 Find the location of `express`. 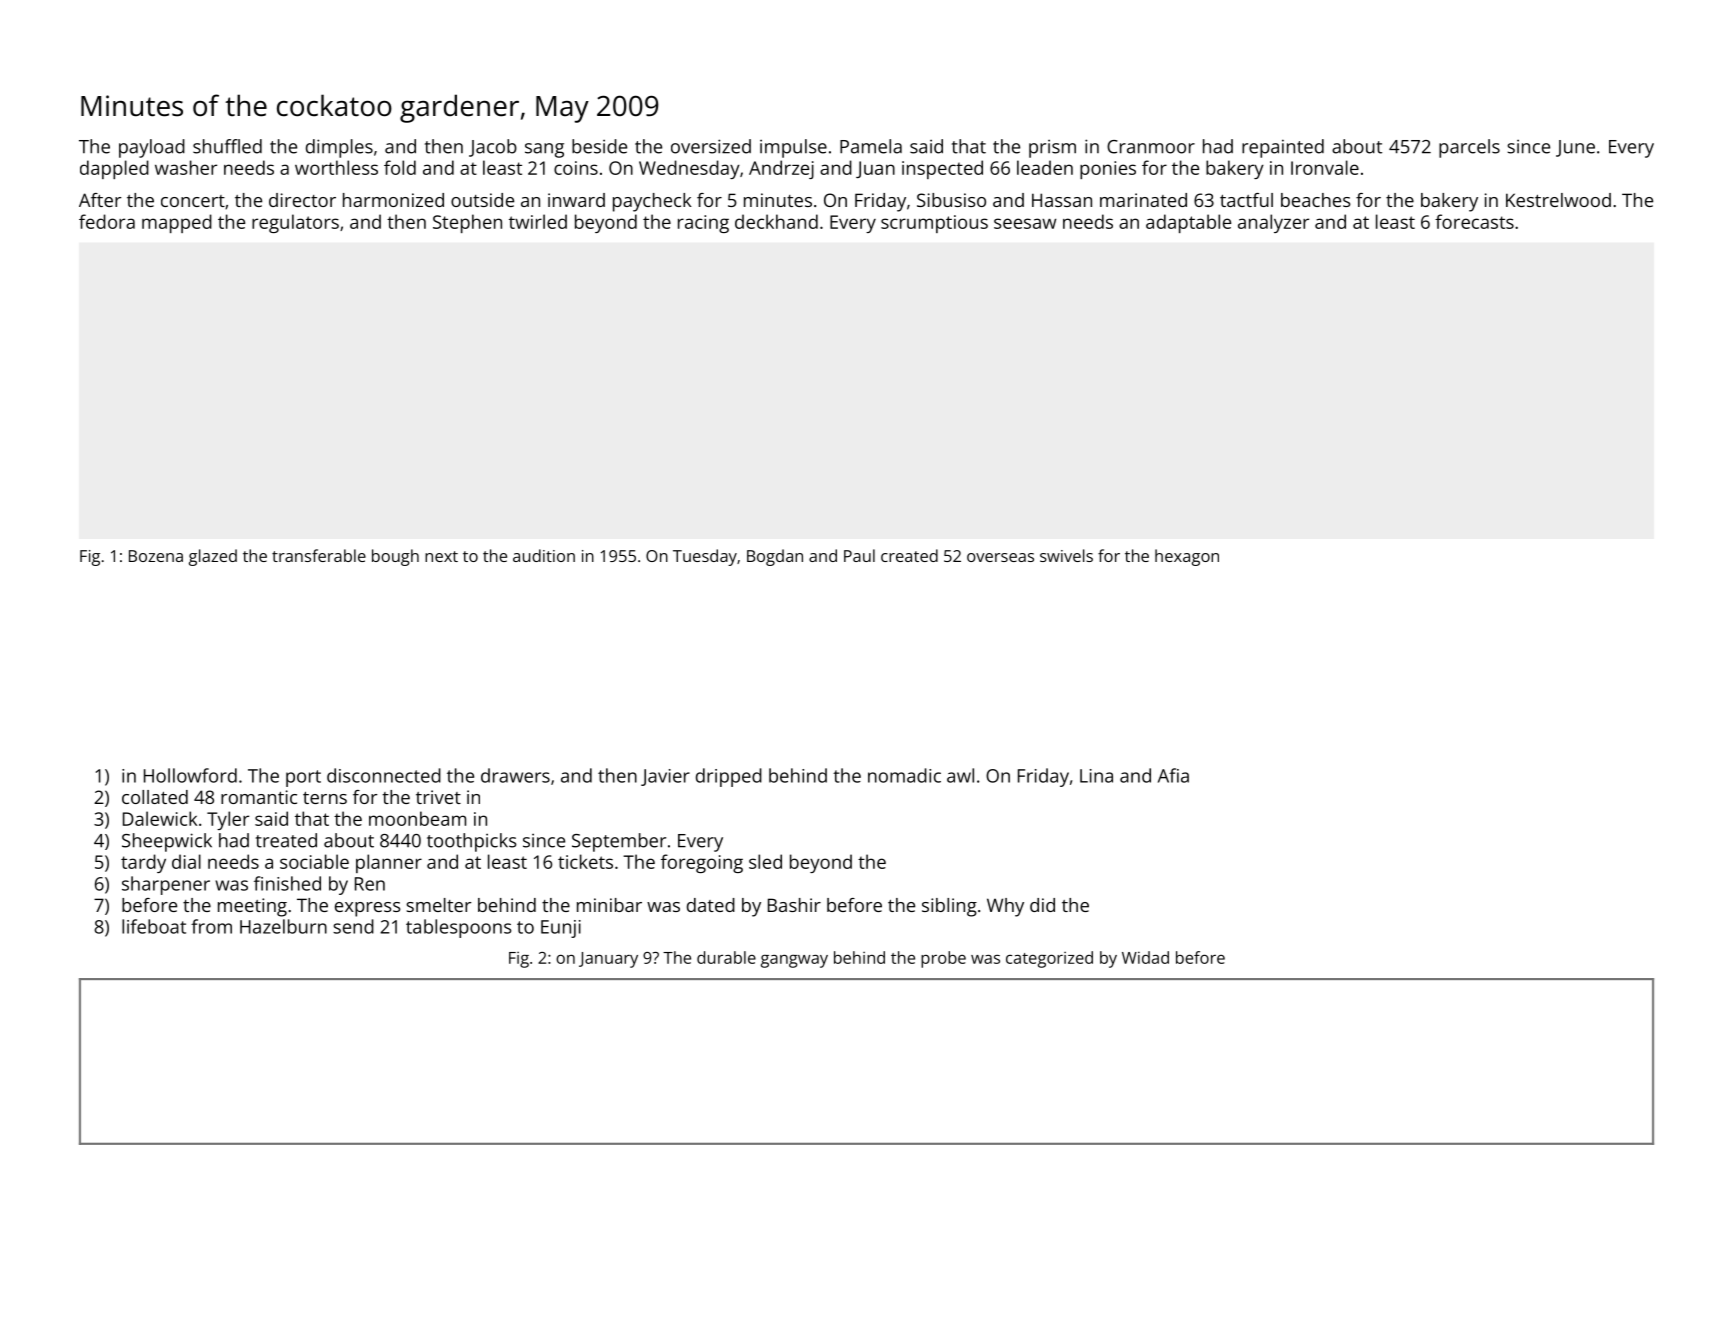

express is located at coordinates (367, 909).
